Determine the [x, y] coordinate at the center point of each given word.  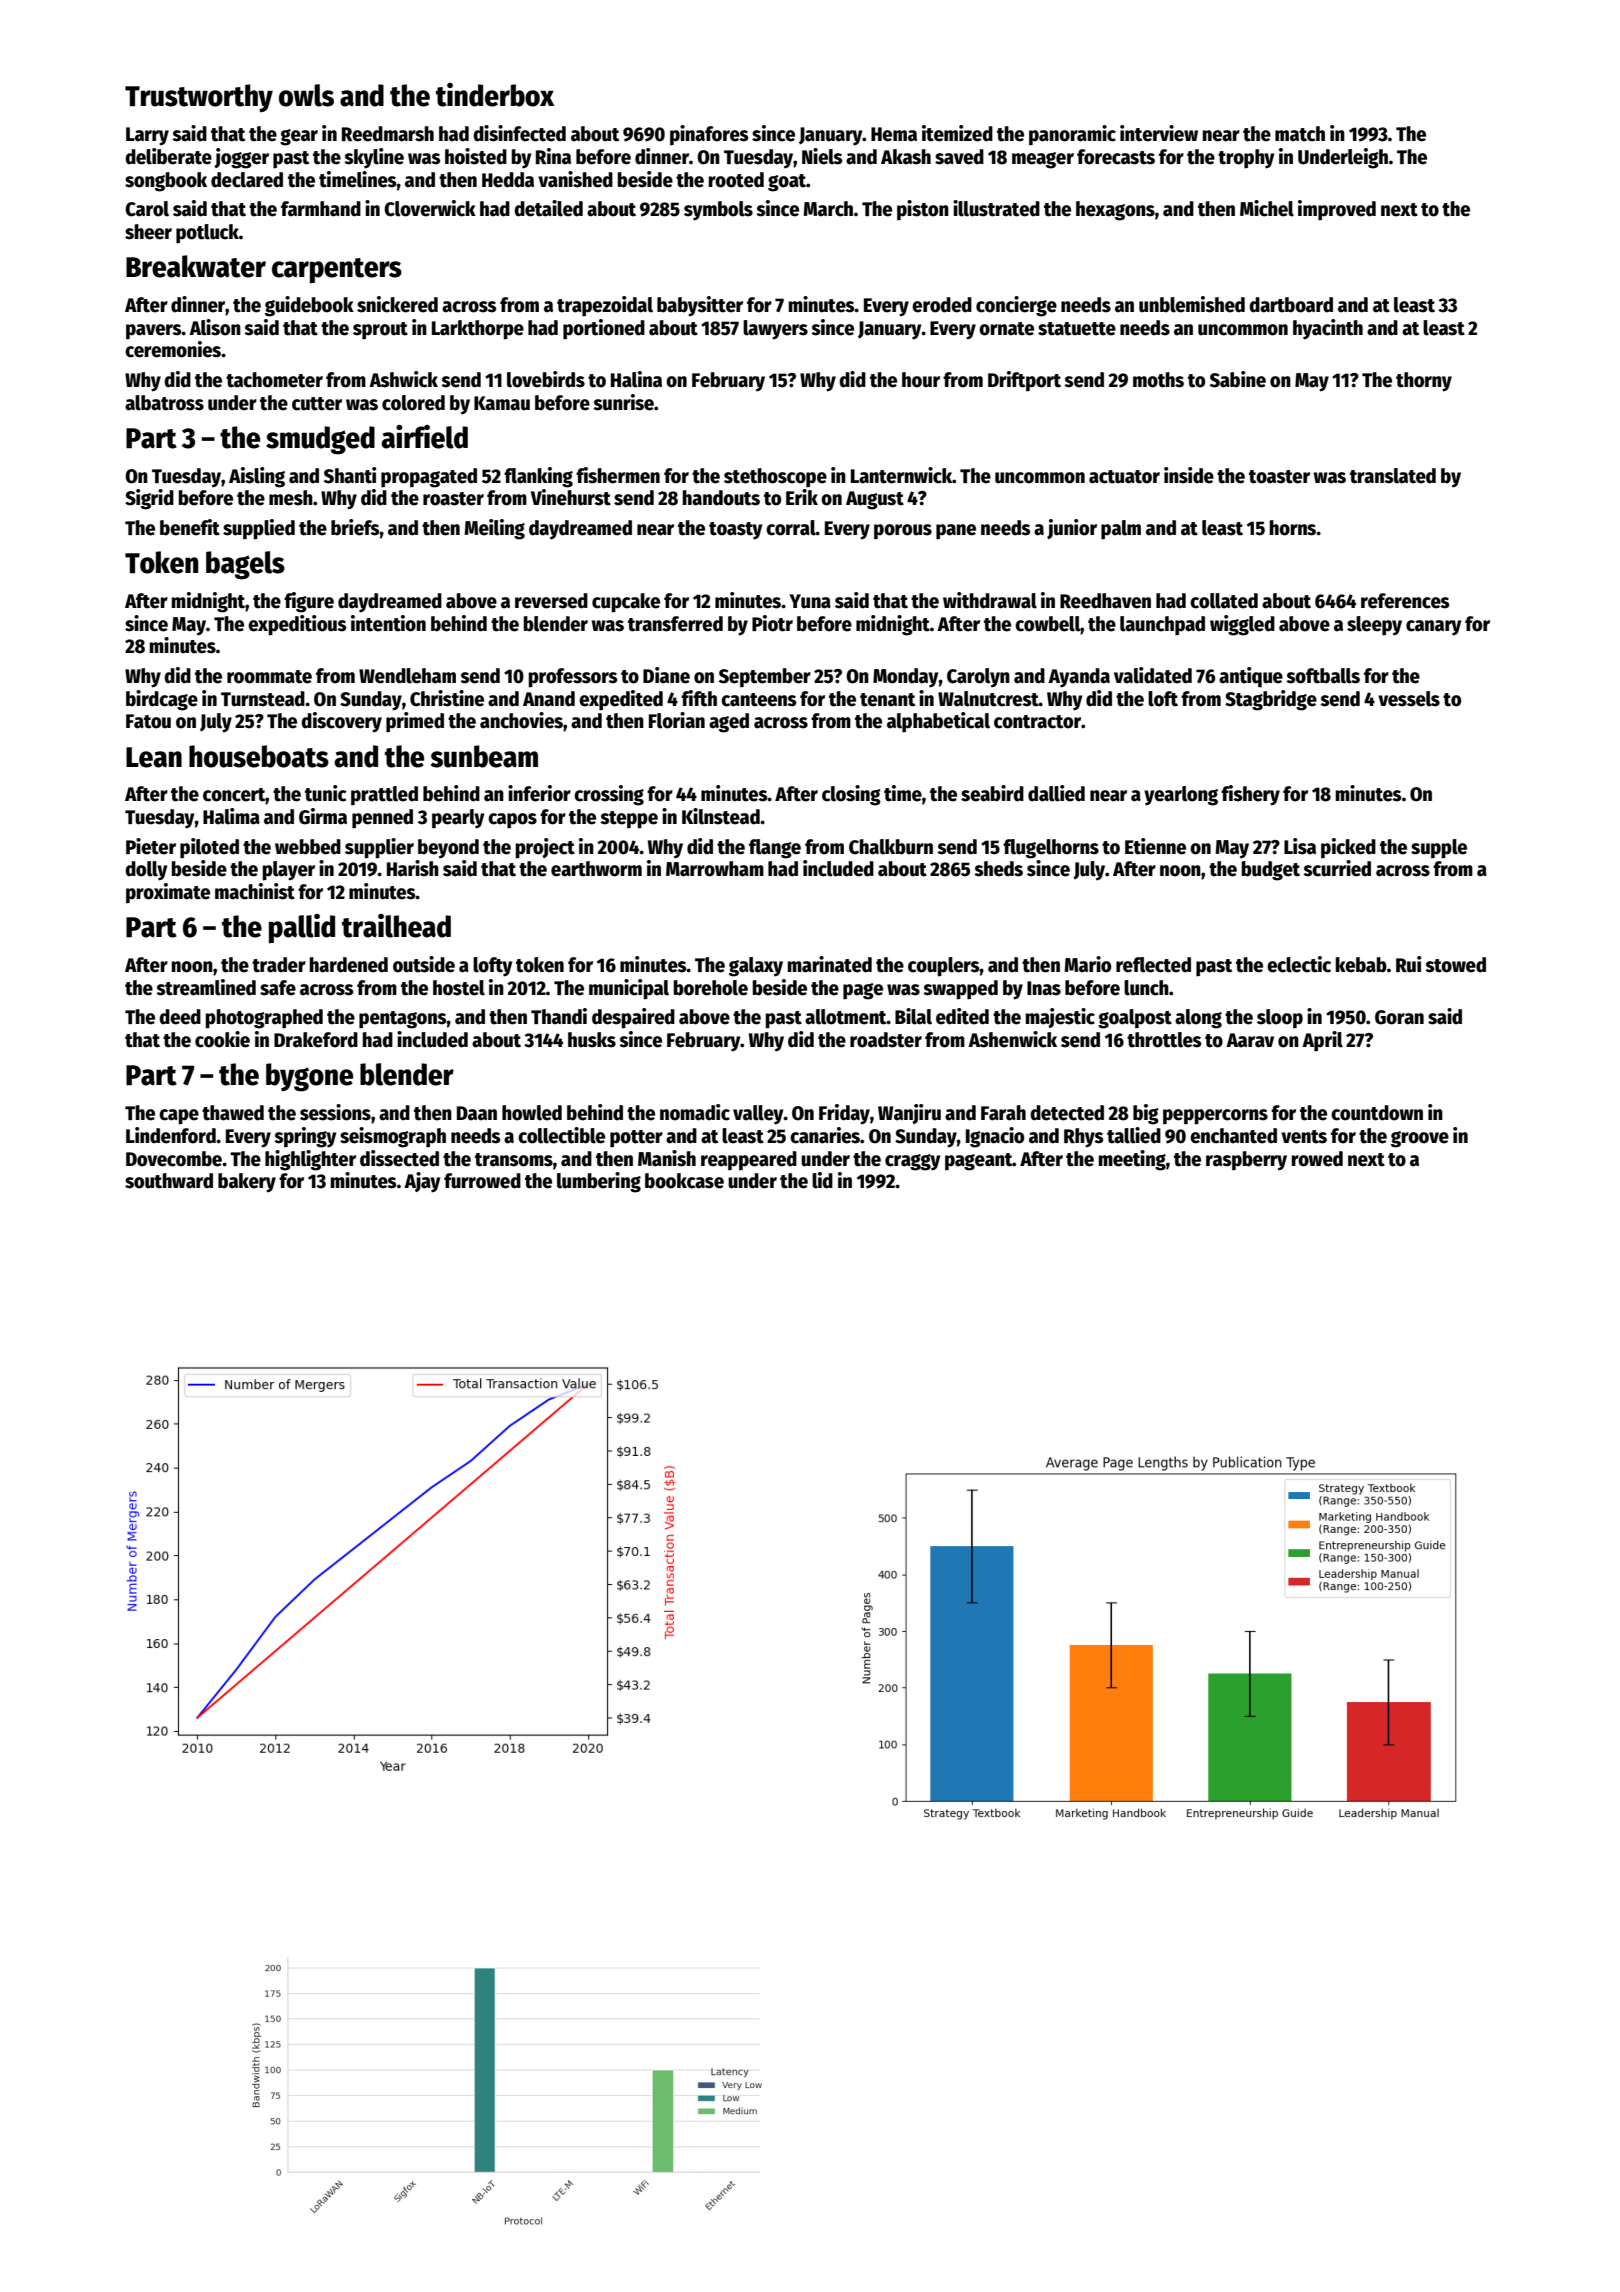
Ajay [422, 1182]
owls [306, 95]
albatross [164, 403]
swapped [960, 990]
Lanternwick [901, 475]
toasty [735, 531]
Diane [666, 675]
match [1300, 134]
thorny [1424, 382]
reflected [1153, 965]
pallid [302, 929]
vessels [1409, 699]
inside [1189, 475]
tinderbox [495, 95]
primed [415, 722]
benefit [190, 527]
